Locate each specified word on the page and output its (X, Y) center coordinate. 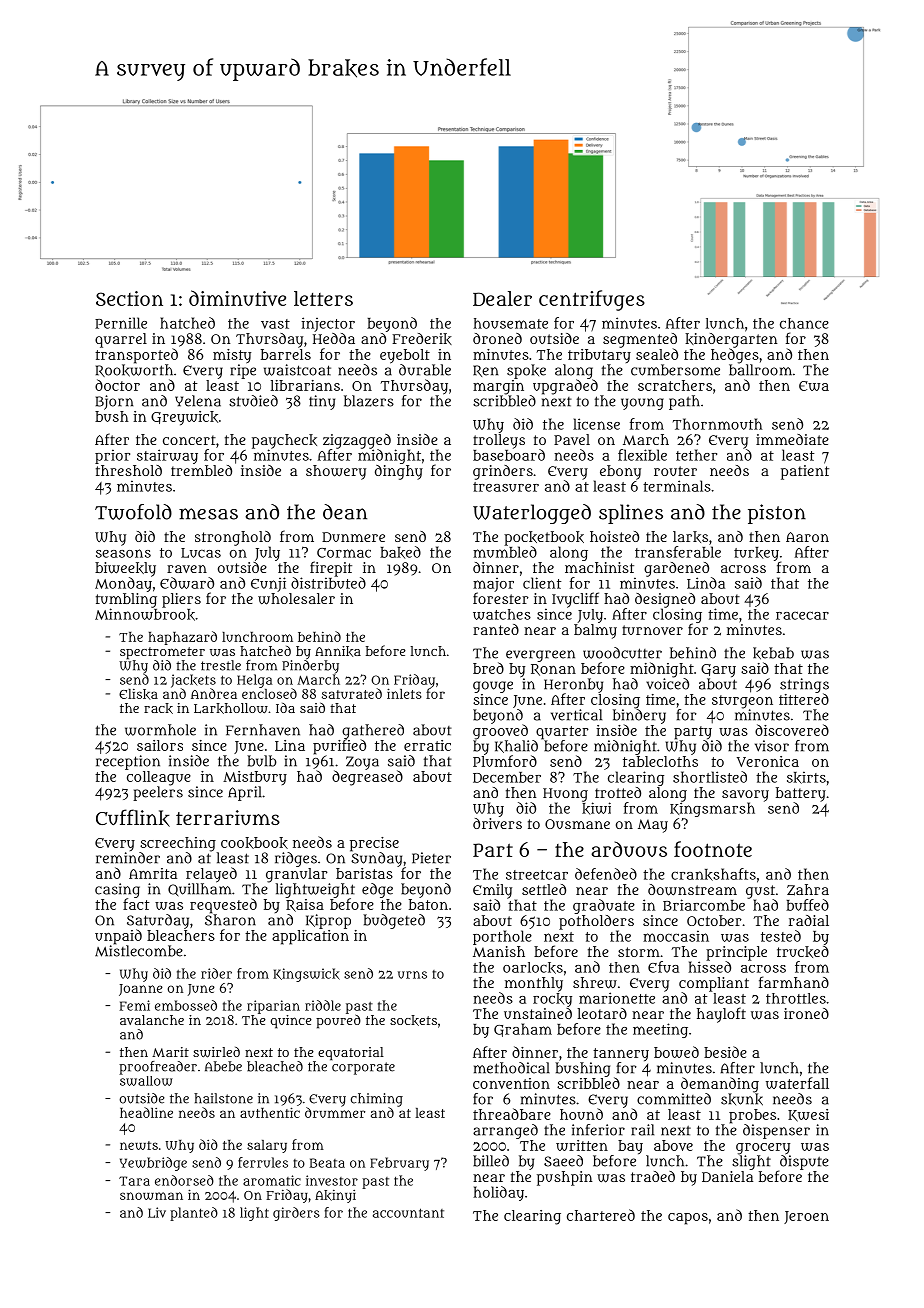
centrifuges (592, 300)
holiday (498, 1193)
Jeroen (806, 1217)
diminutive (237, 298)
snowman (151, 1196)
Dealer (502, 298)
